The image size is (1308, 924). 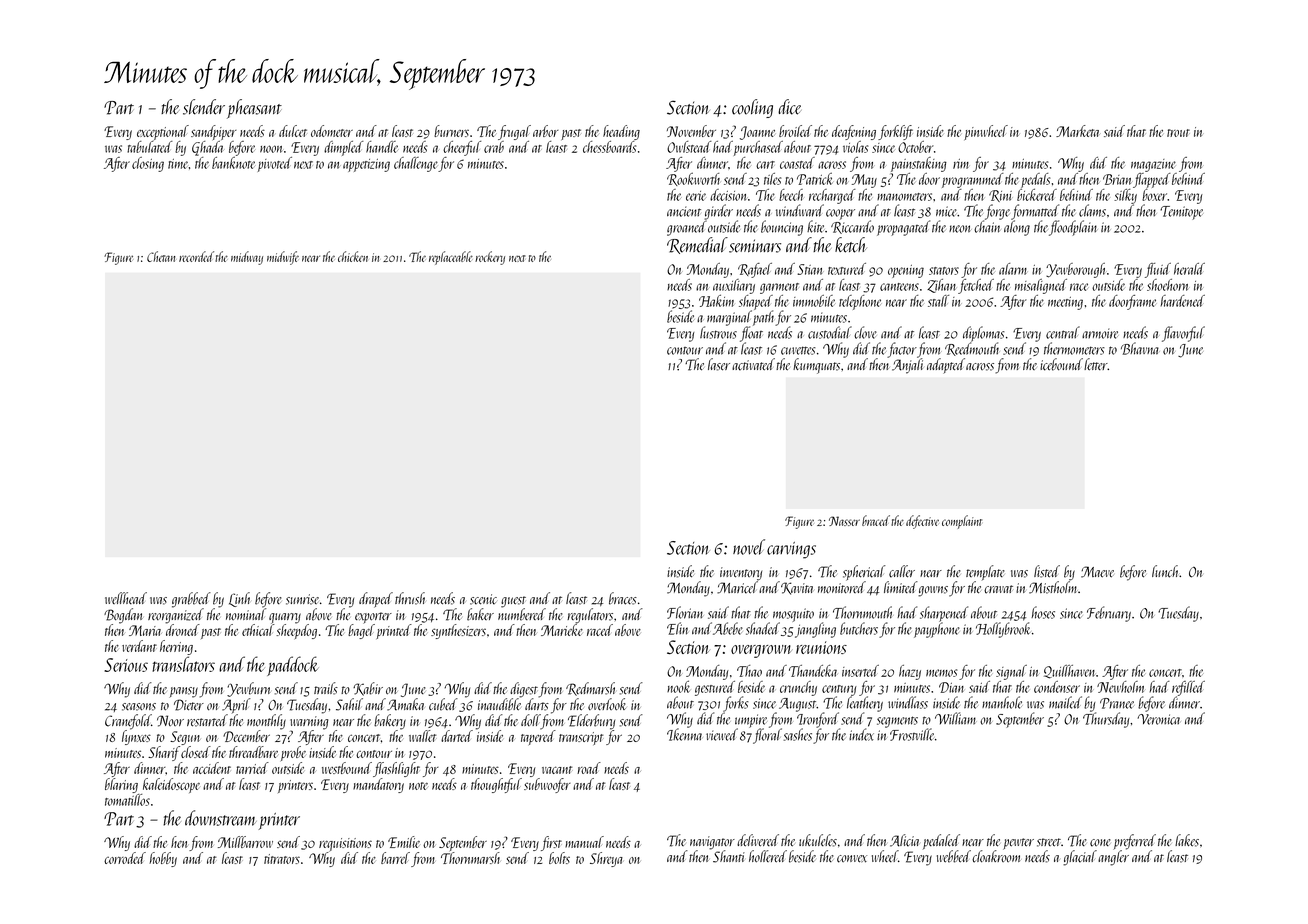 I want to click on Shreya, so click(x=606, y=859).
